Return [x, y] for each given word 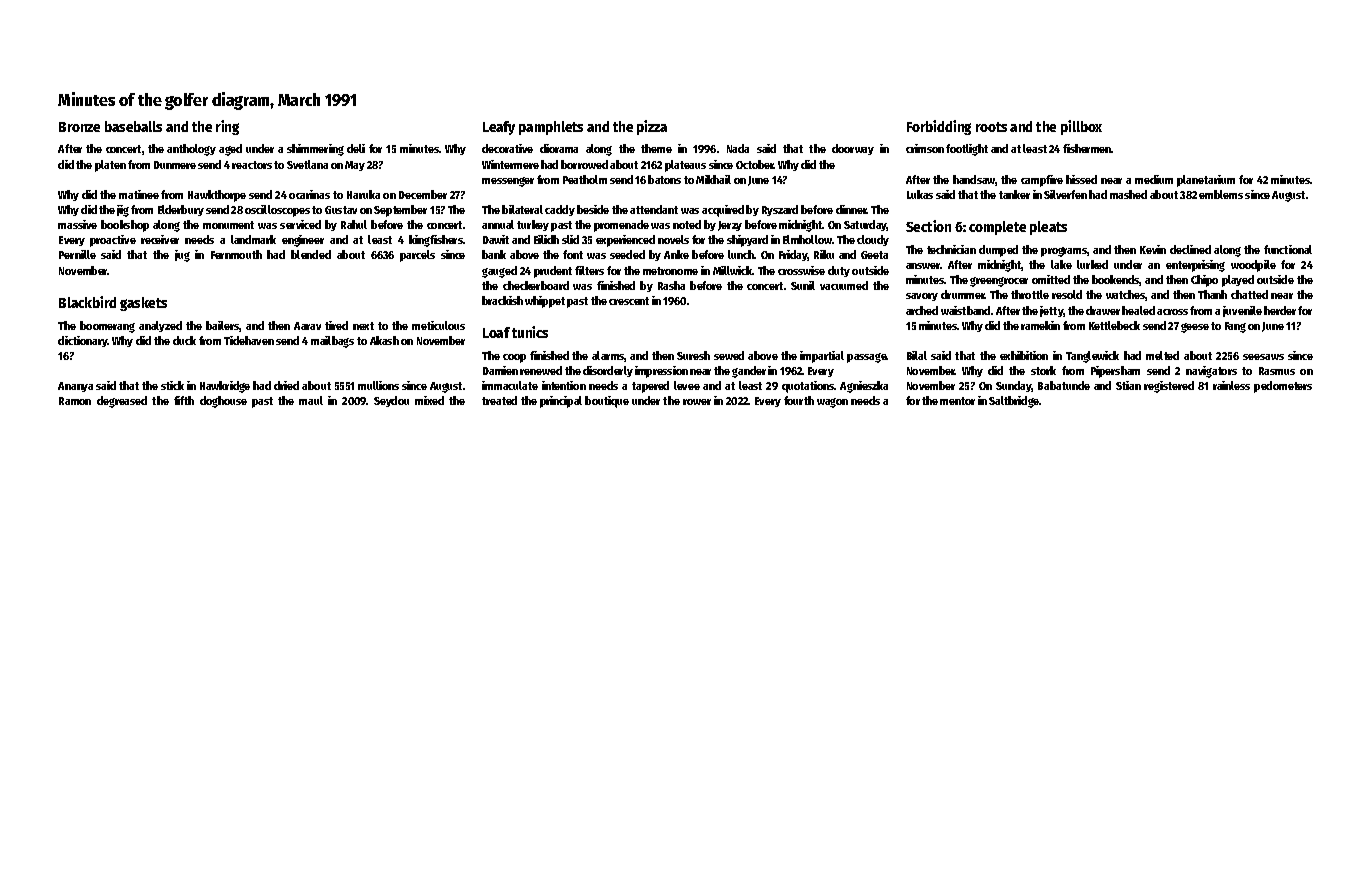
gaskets [143, 304]
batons [664, 179]
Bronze [79, 127]
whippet [545, 302]
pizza [652, 127]
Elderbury [181, 210]
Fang [1235, 327]
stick [172, 385]
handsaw [974, 180]
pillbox [1081, 127]
